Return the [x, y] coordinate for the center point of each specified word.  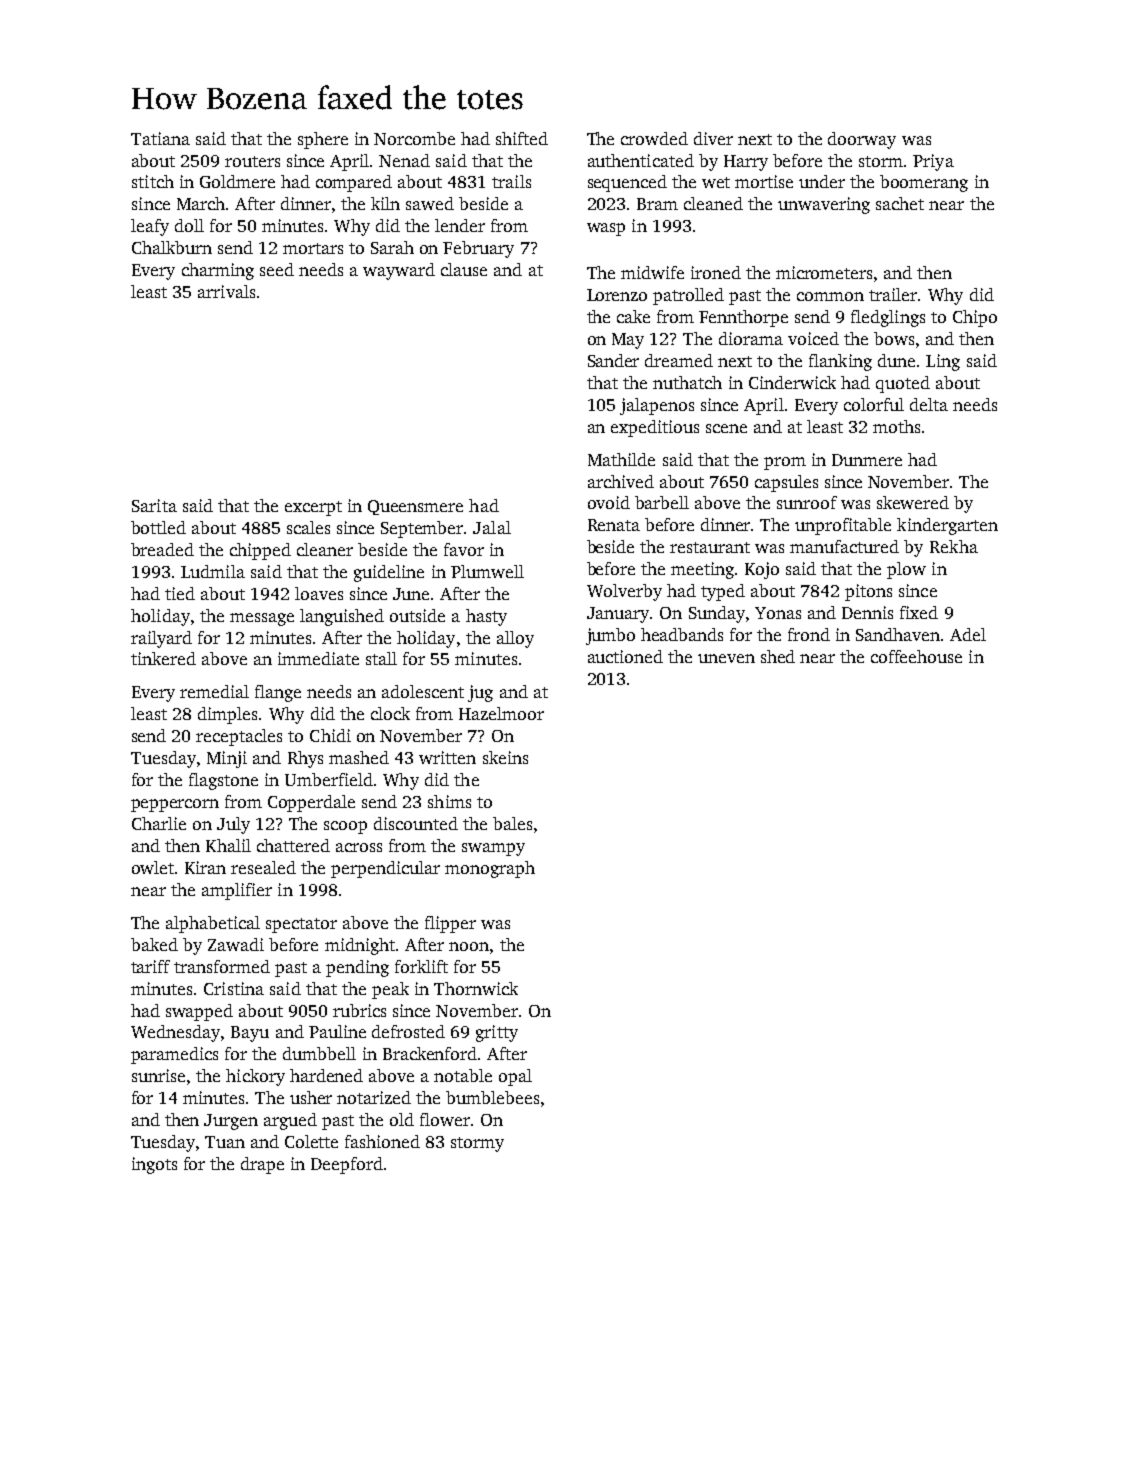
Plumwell [487, 571]
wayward [399, 271]
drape [262, 1165]
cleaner [325, 549]
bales [512, 823]
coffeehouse [916, 656]
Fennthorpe [743, 318]
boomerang [924, 183]
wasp [606, 229]
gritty [497, 1033]
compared [354, 183]
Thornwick [476, 988]
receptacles [239, 737]
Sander [613, 360]
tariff [150, 966]
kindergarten [947, 526]
